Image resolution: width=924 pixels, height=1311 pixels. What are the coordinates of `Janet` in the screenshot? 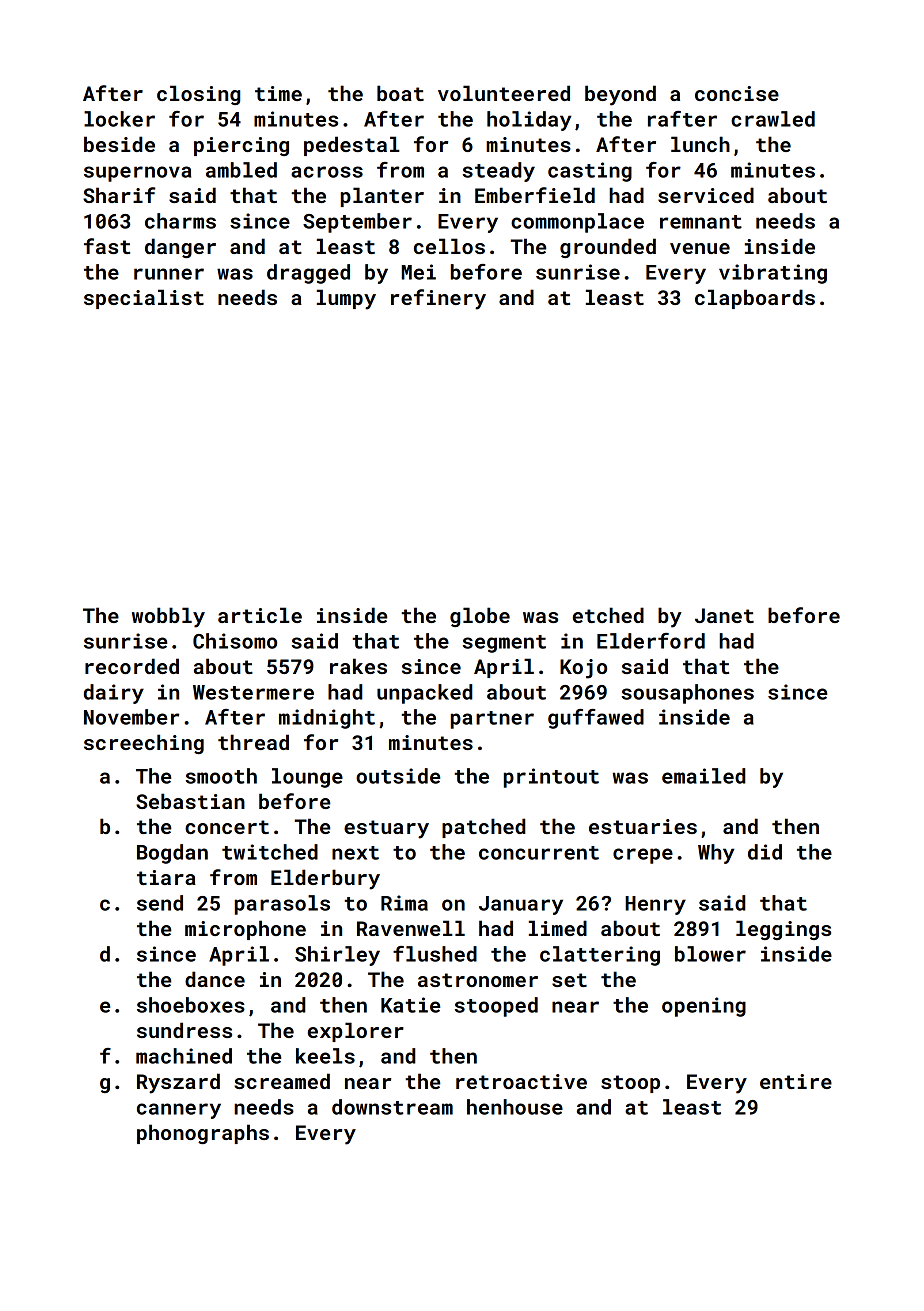 It's located at (724, 615).
